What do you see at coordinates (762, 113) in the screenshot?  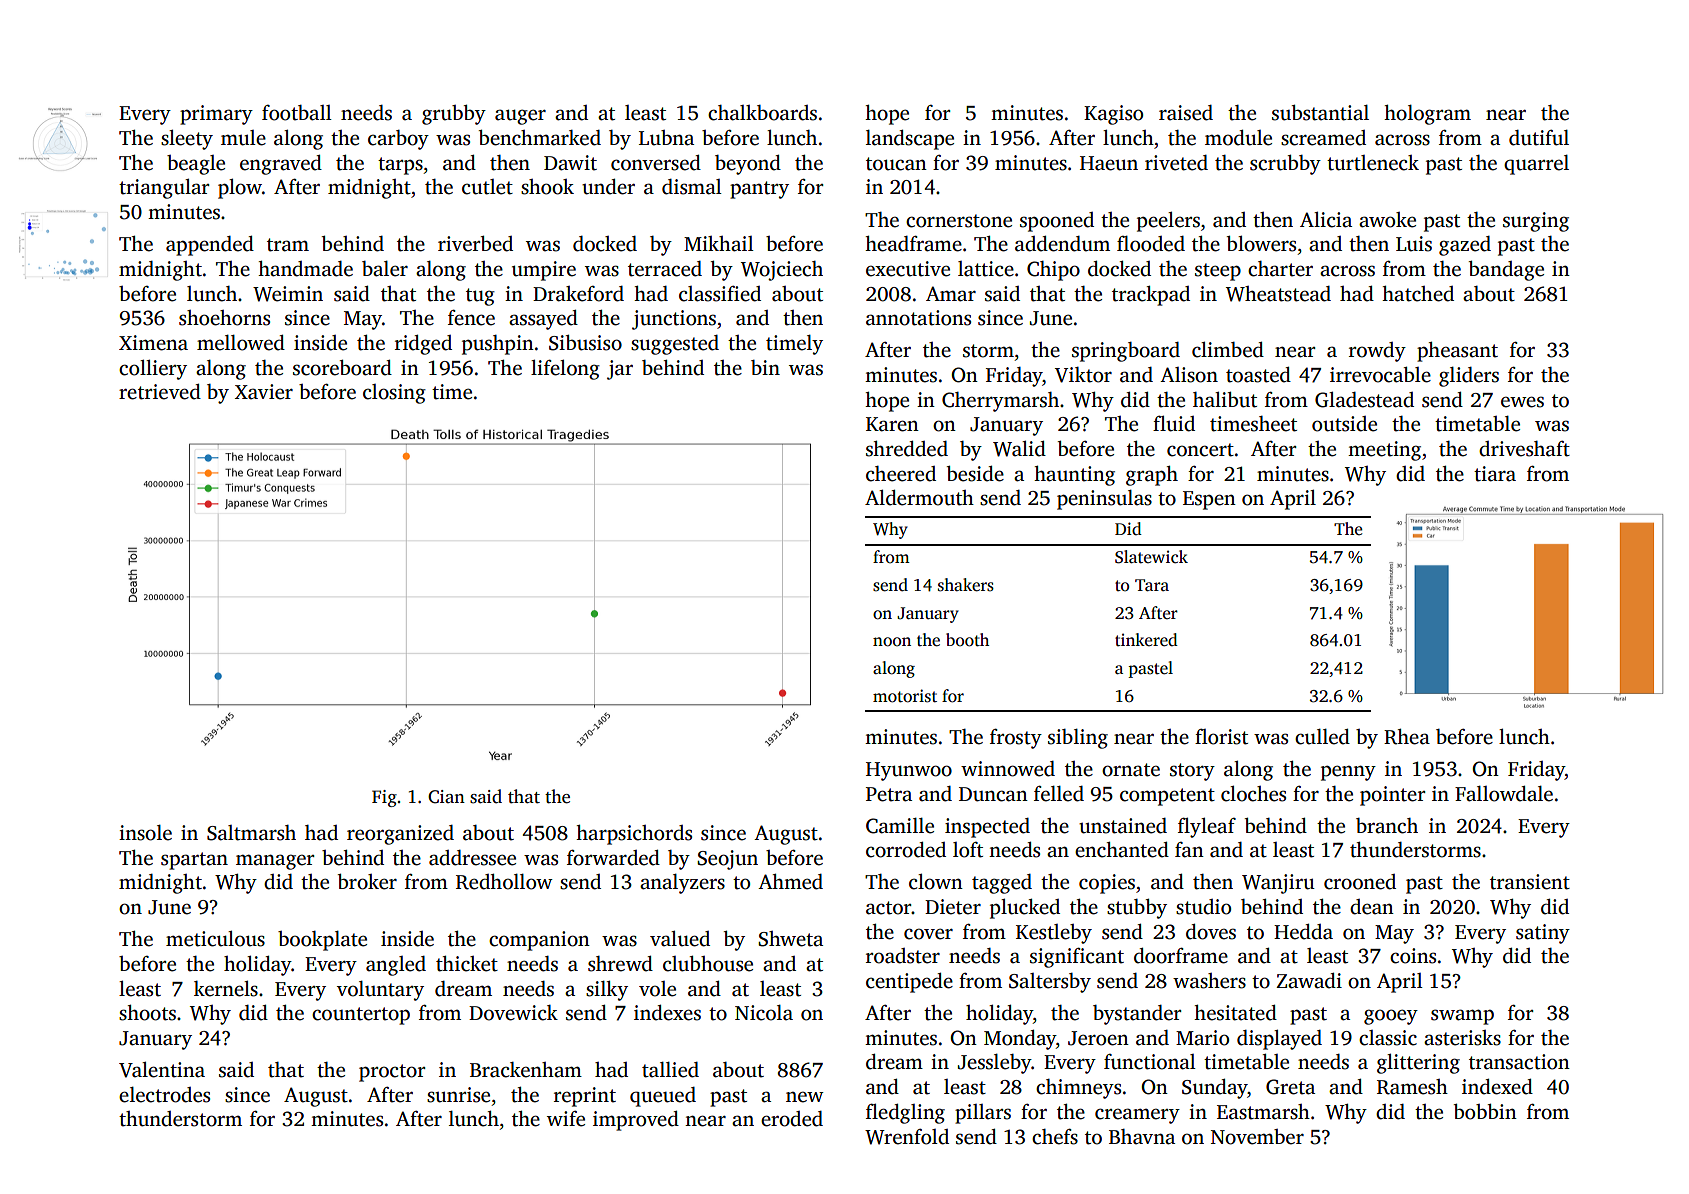 I see `chalkboards` at bounding box center [762, 113].
